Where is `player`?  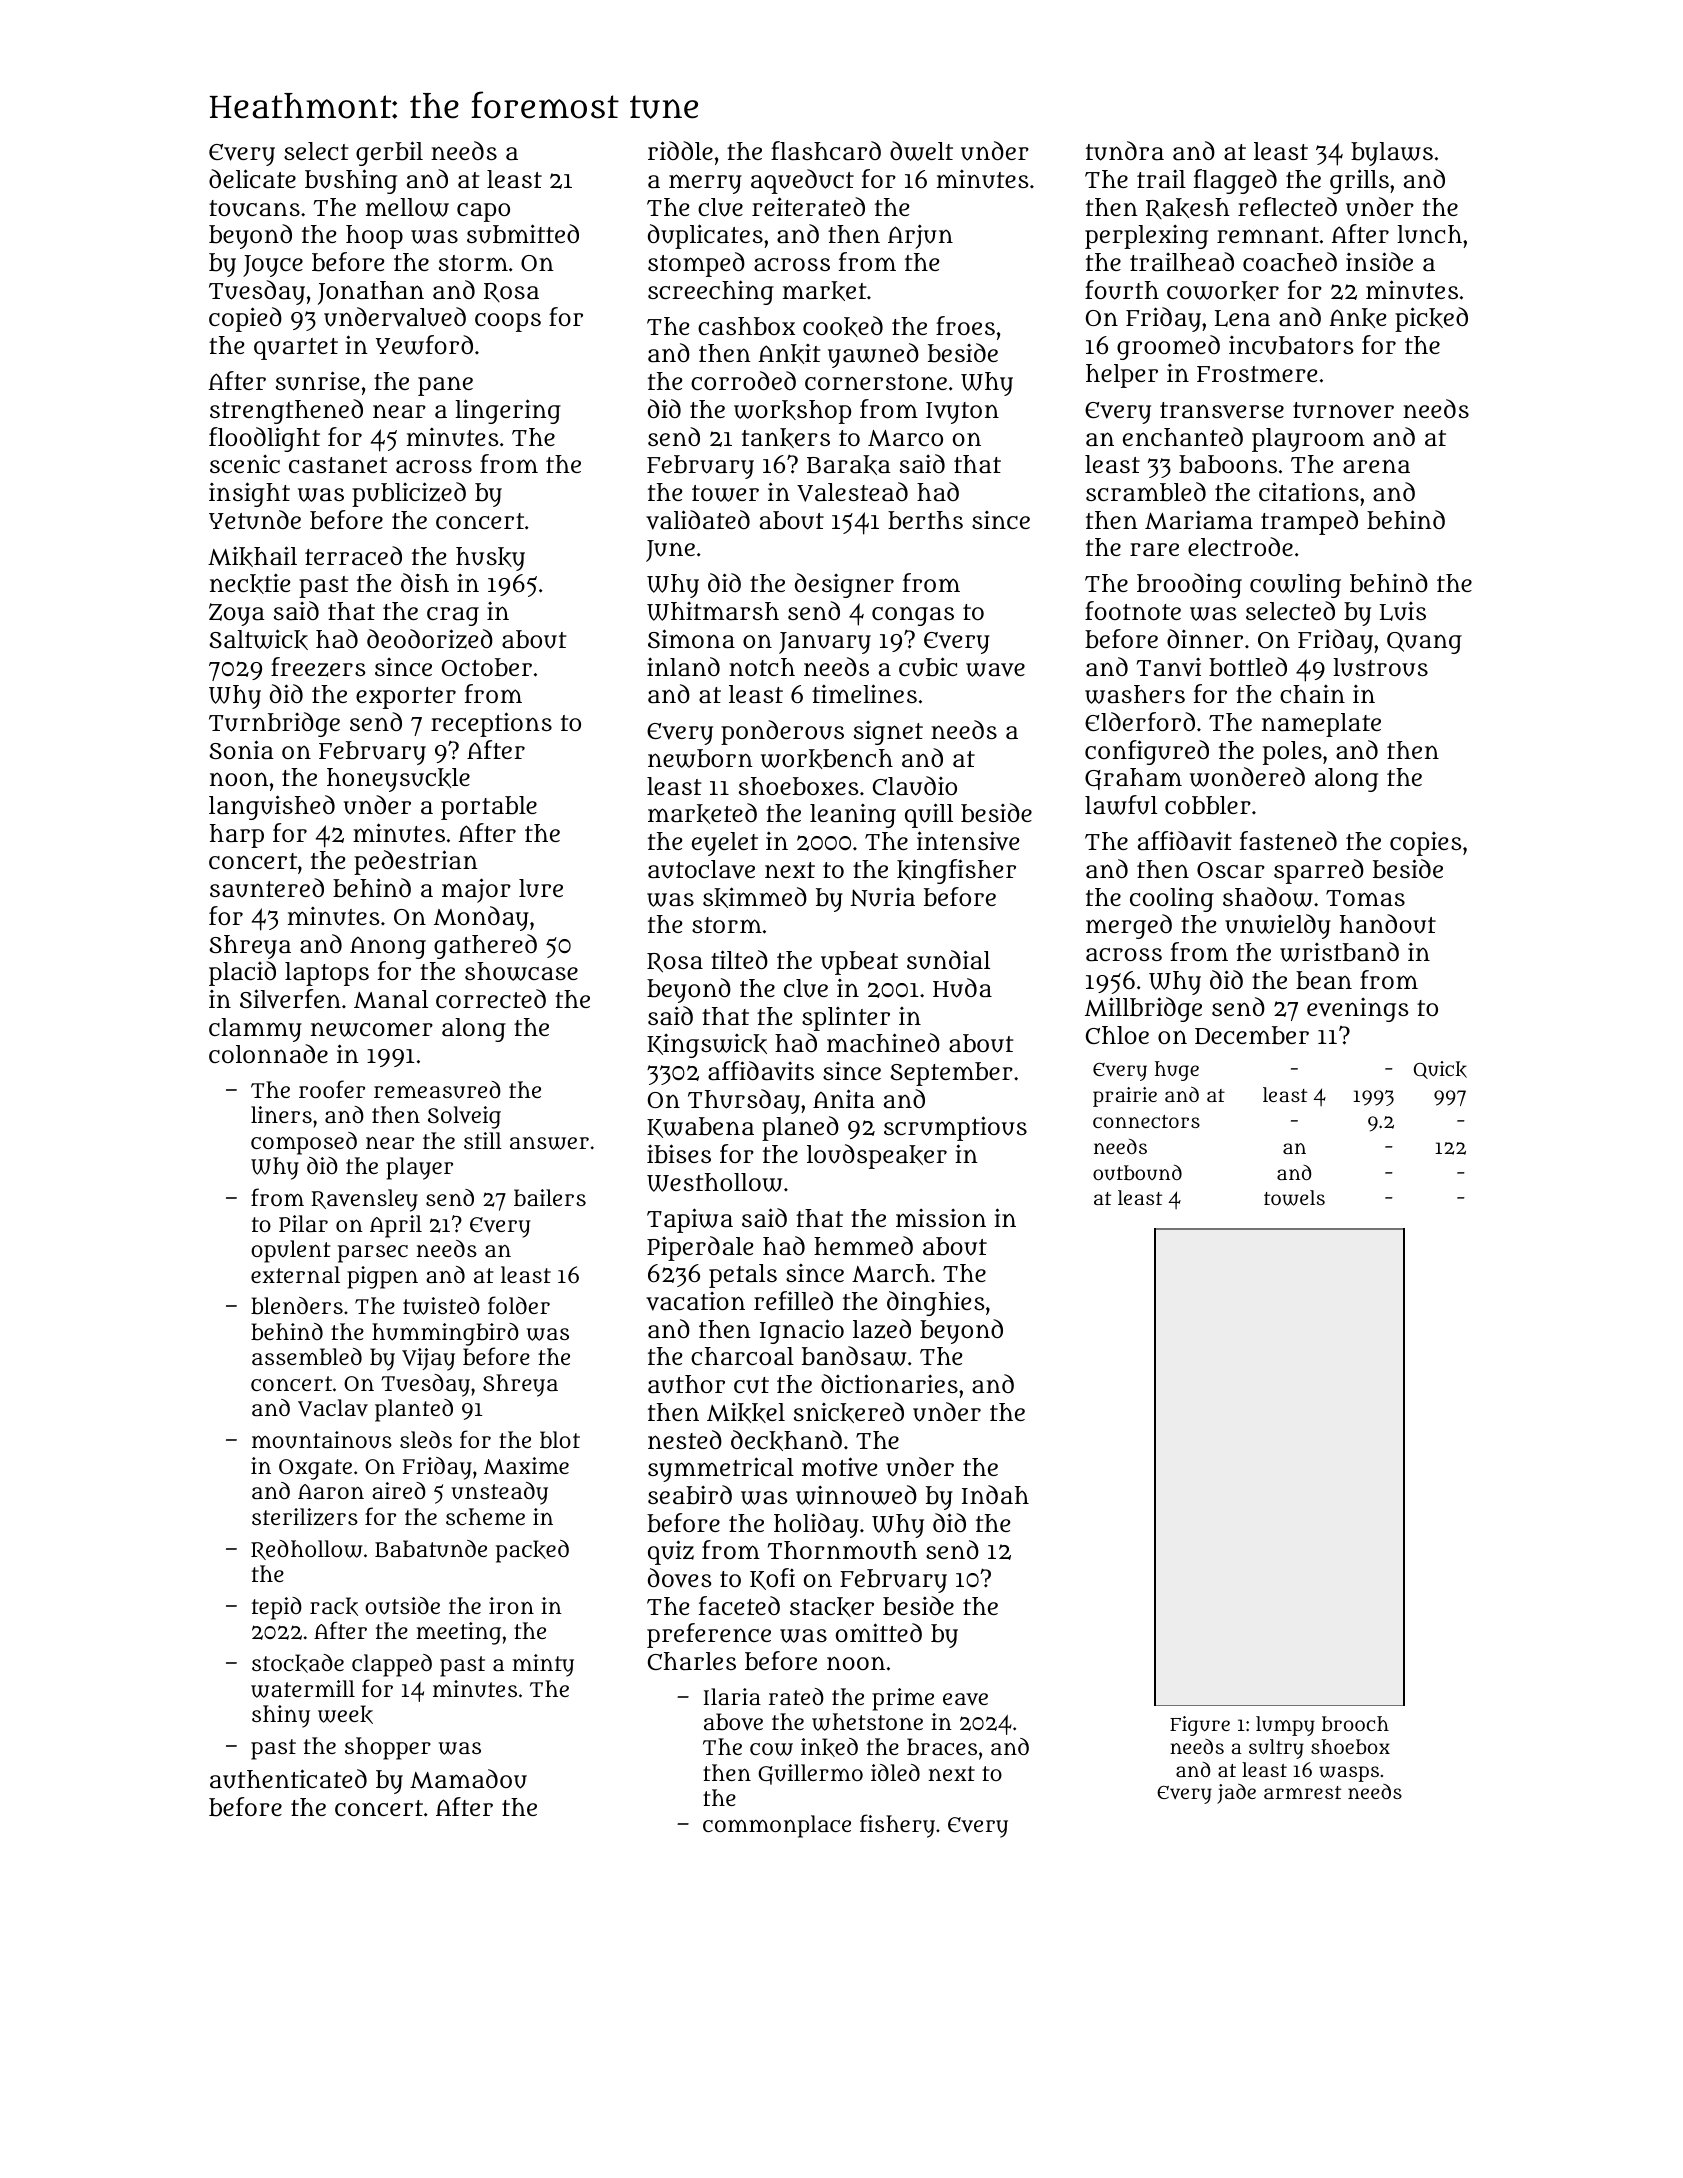 player is located at coordinates (419, 1168).
